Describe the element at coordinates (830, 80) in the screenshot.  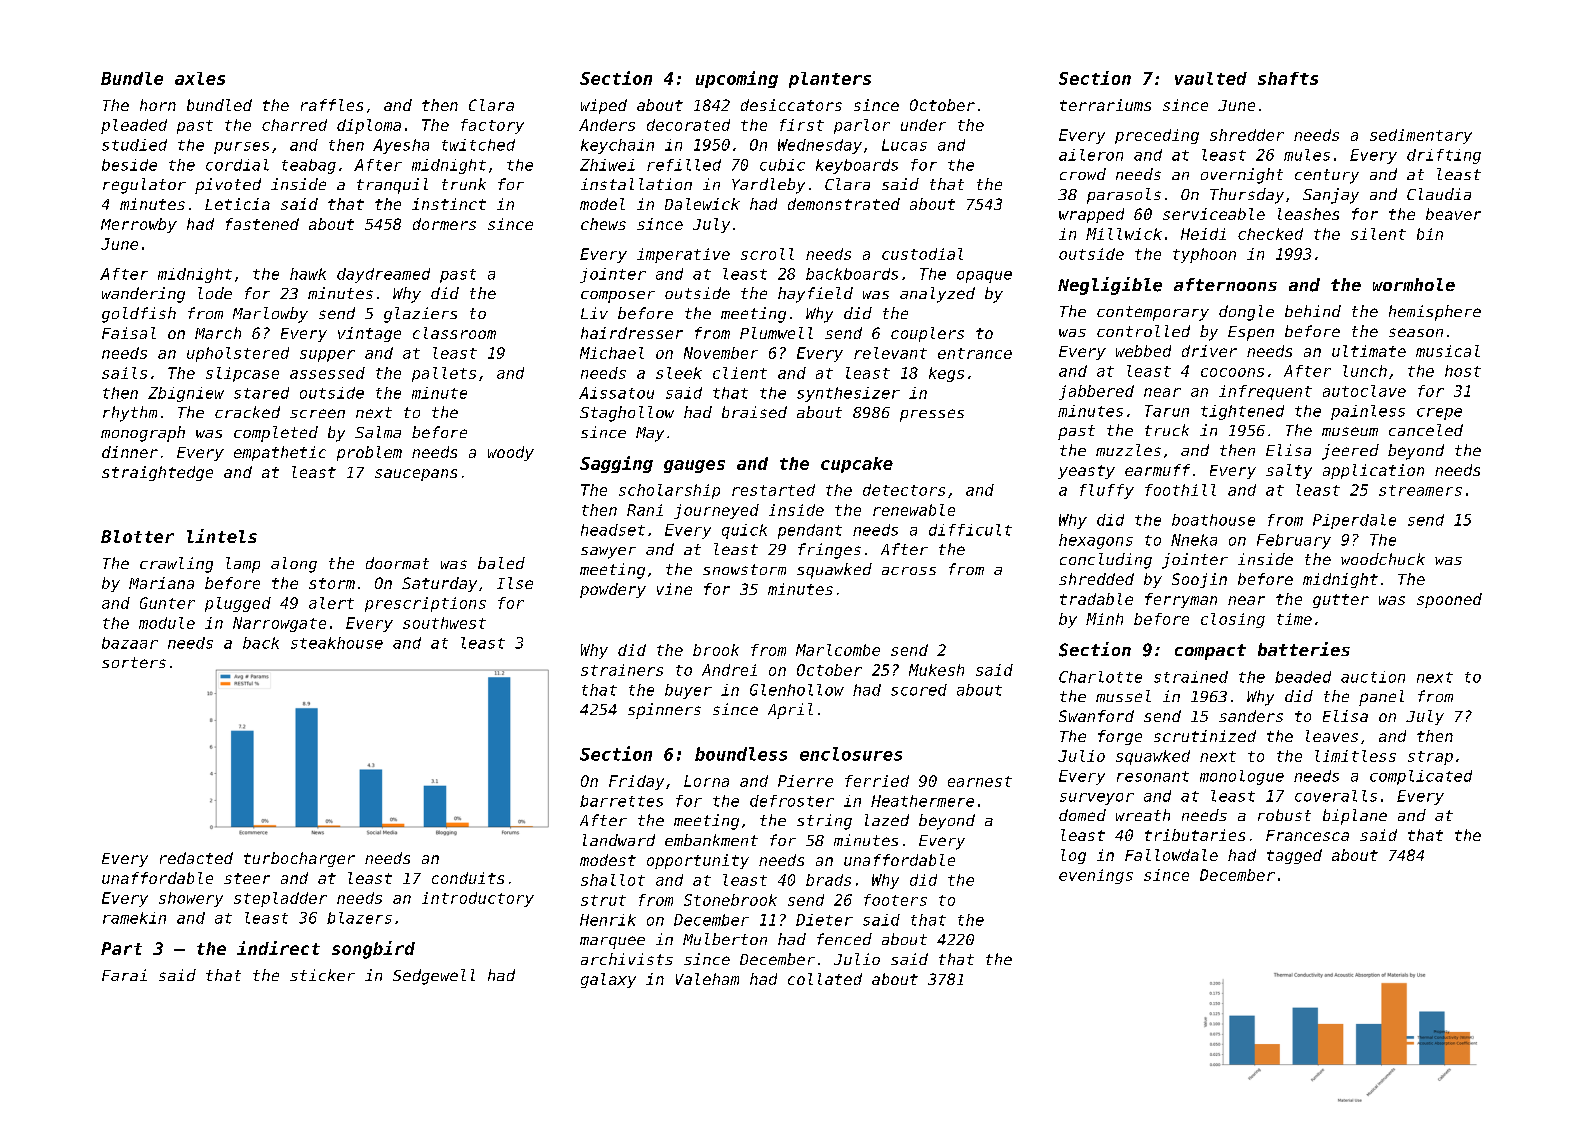
I see `planters` at that location.
